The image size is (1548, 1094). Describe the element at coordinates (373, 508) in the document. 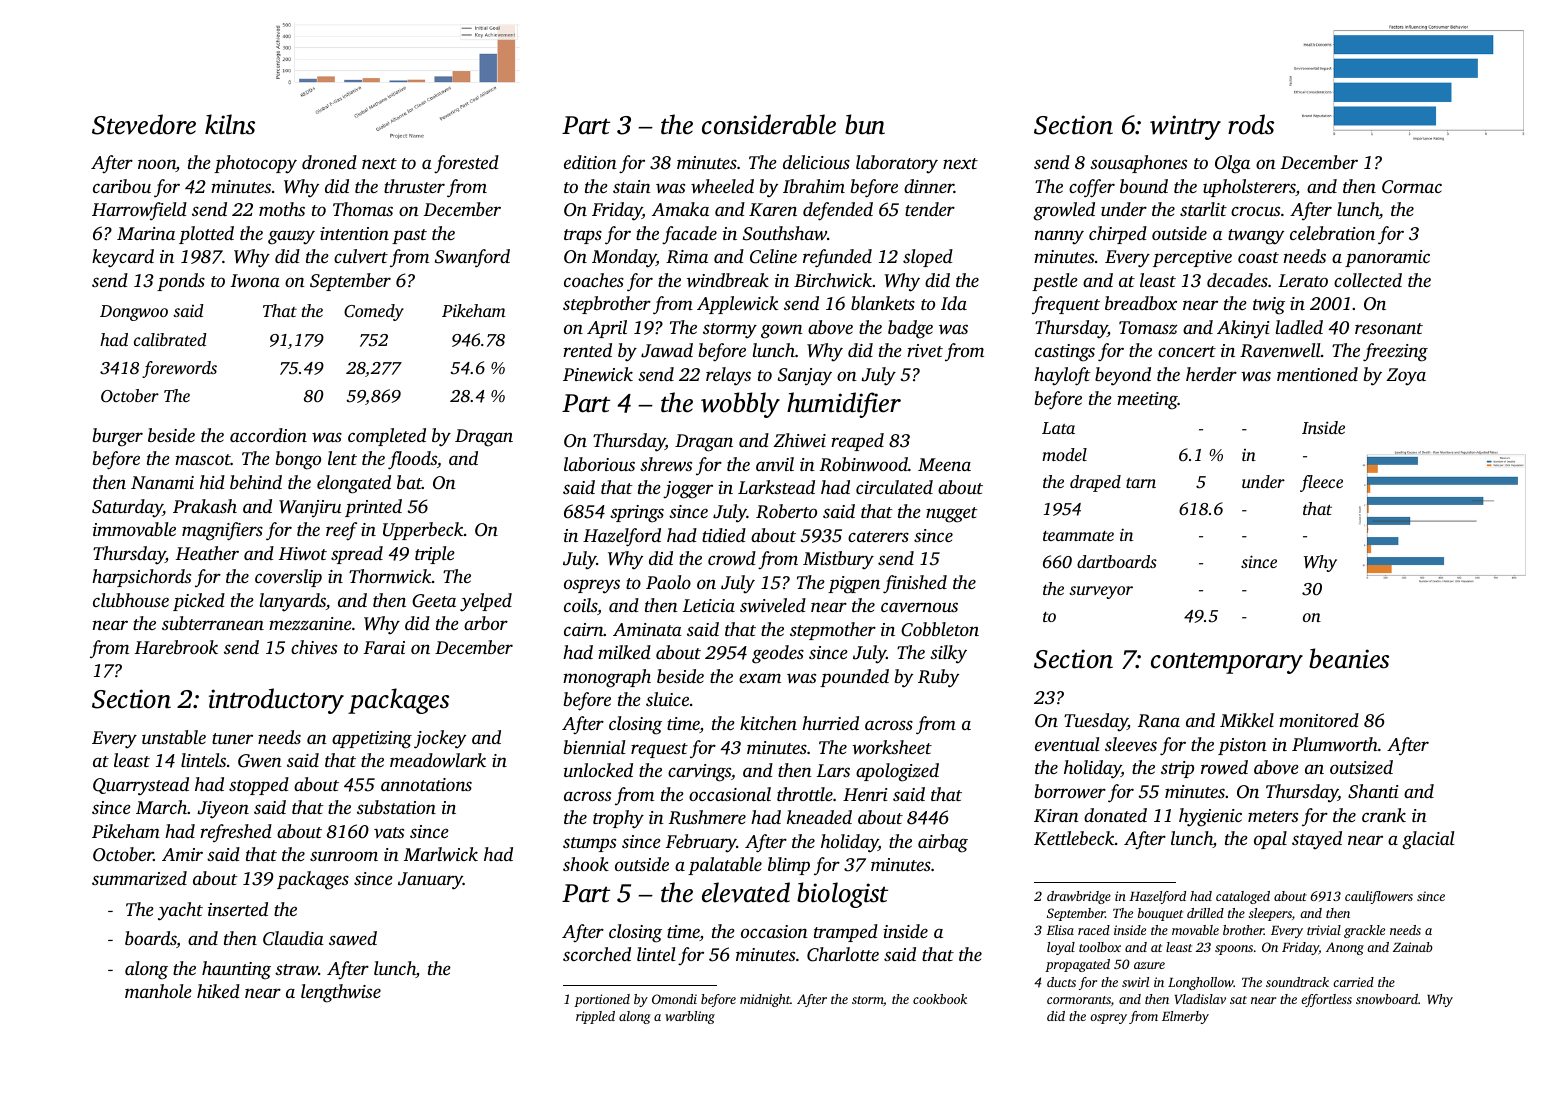

I see `printed` at that location.
